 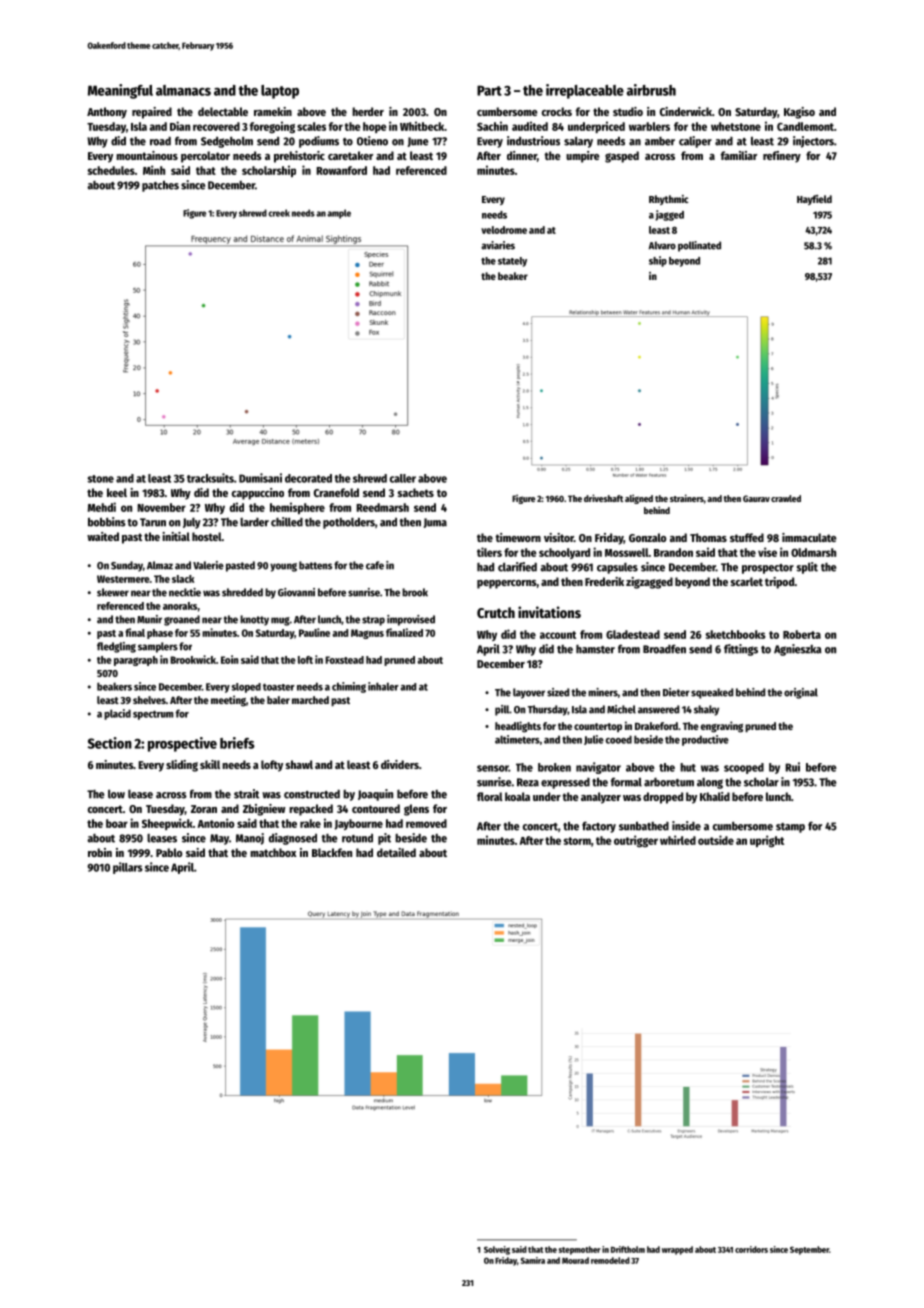 I want to click on Part, so click(x=489, y=90).
